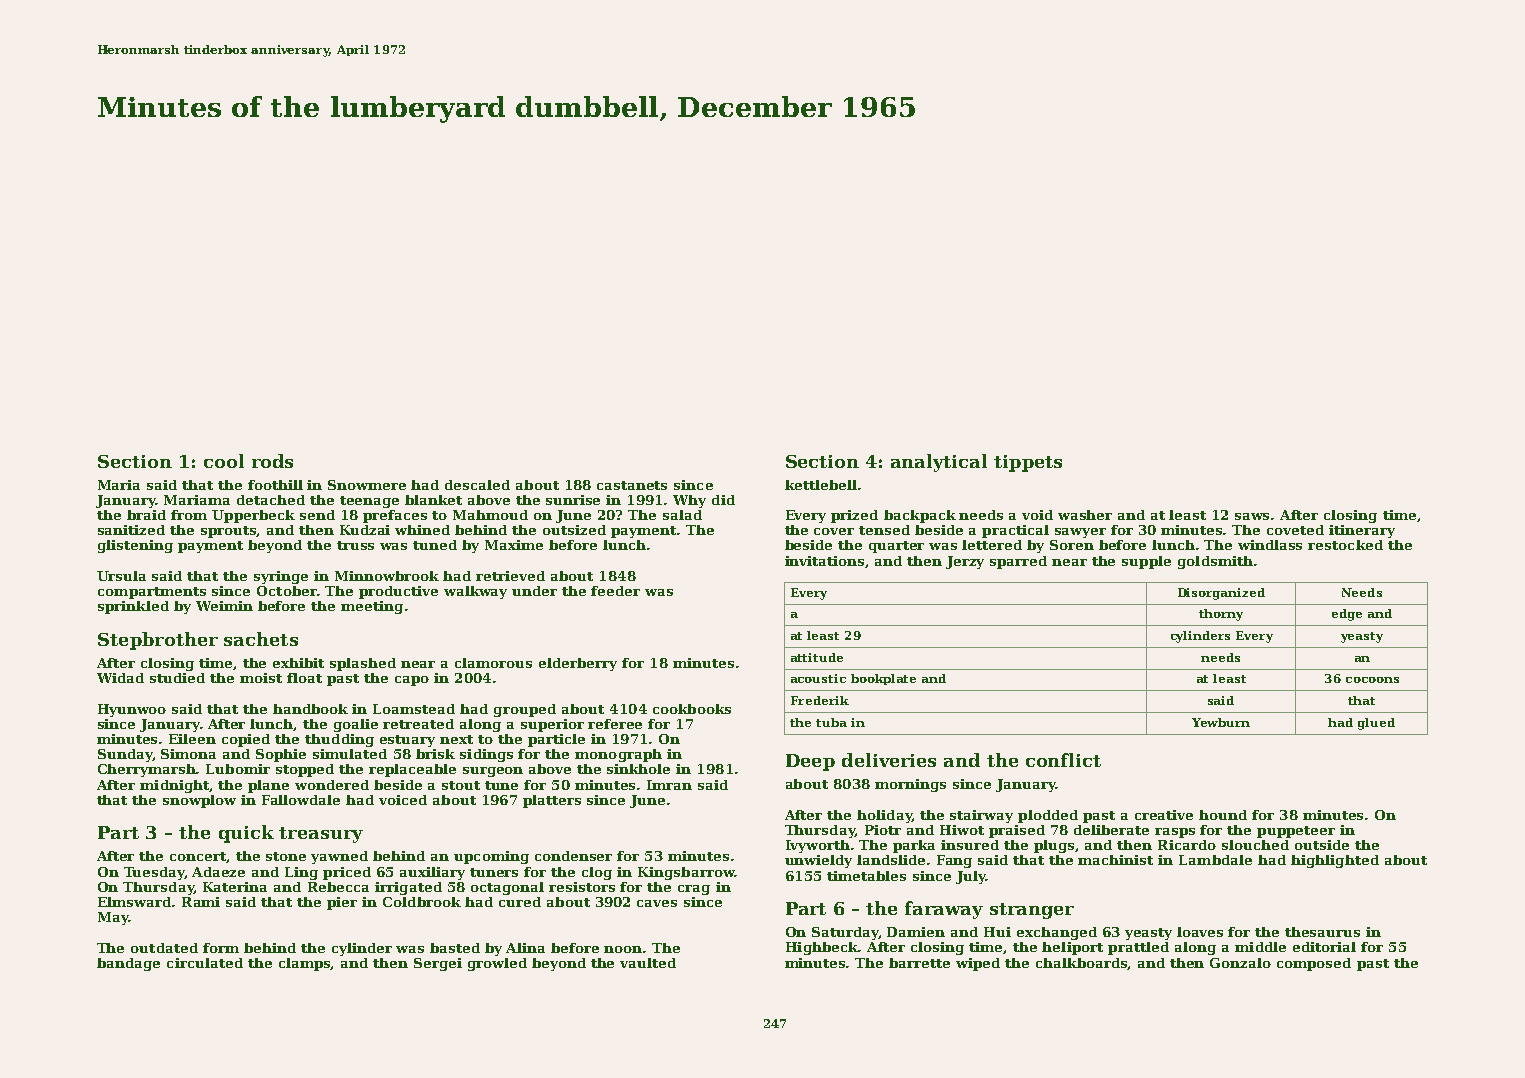 The height and width of the document is (1078, 1525). Describe the element at coordinates (224, 461) in the document. I see `cool` at that location.
